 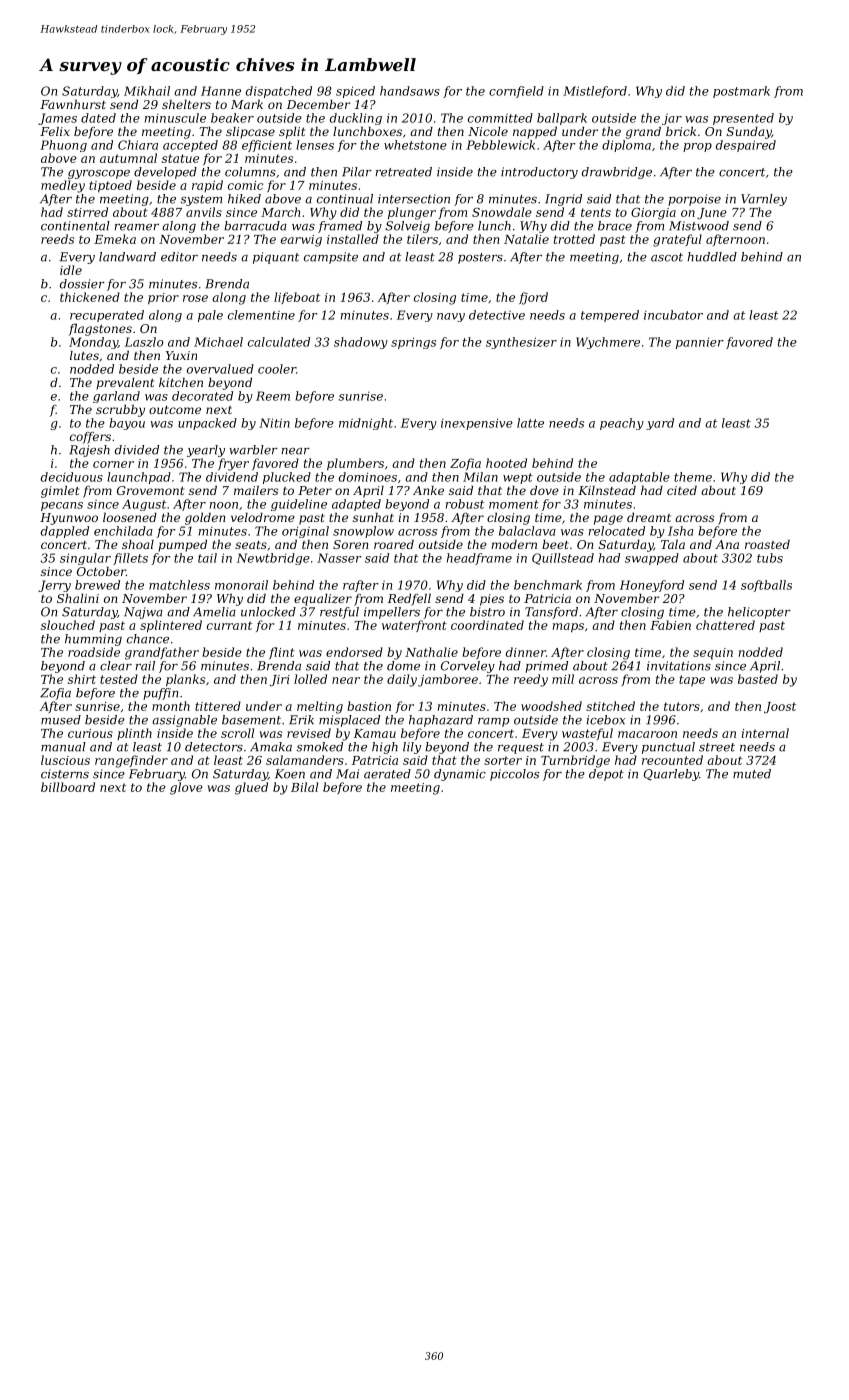 What do you see at coordinates (366, 424) in the page?
I see `midnight` at bounding box center [366, 424].
